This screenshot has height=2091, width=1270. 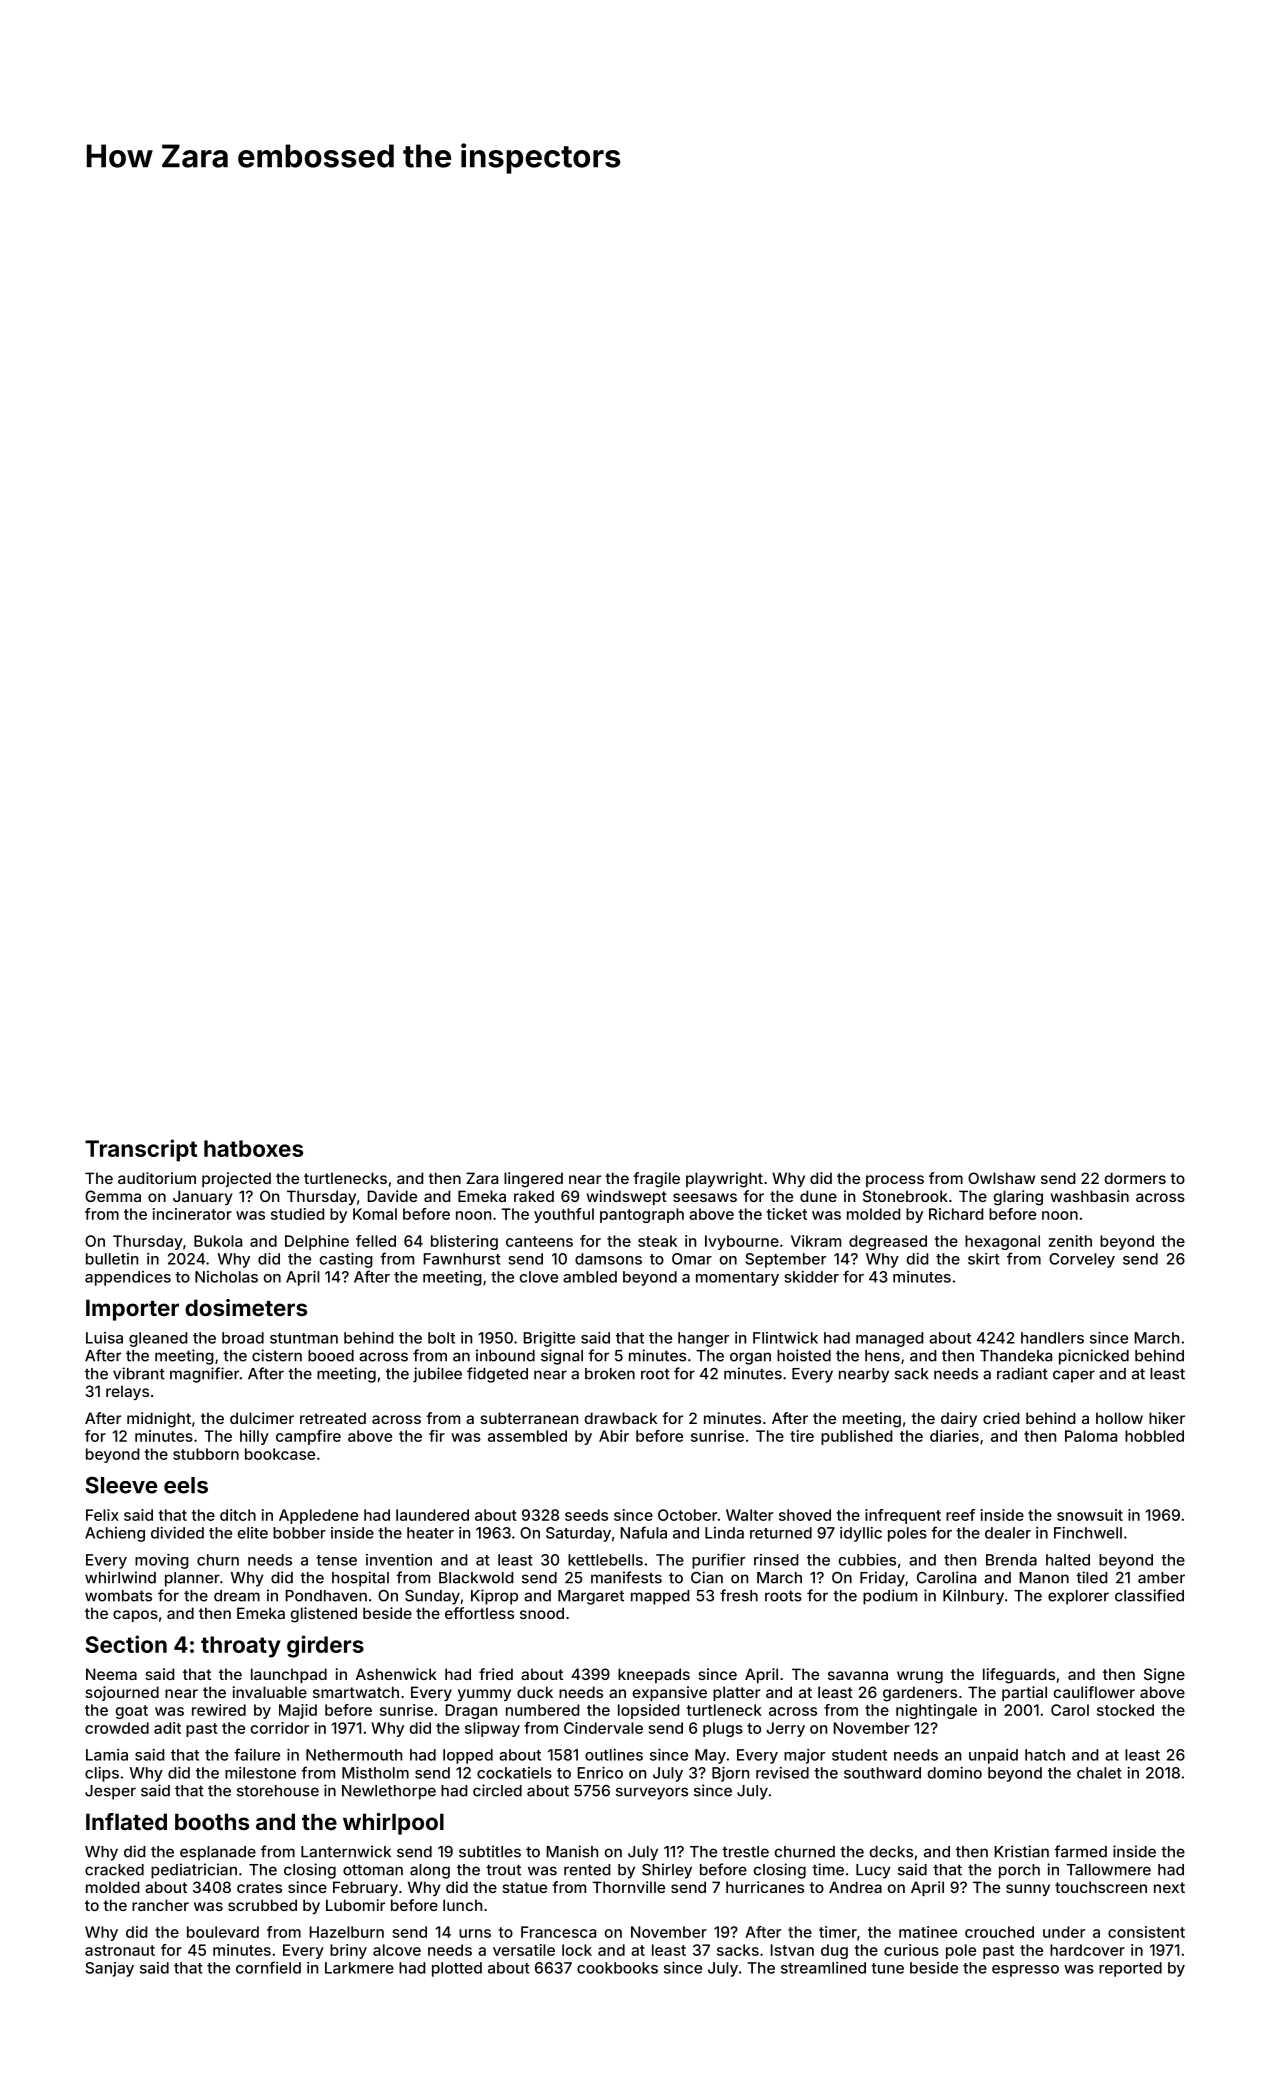 What do you see at coordinates (270, 1692) in the screenshot?
I see `invaluable` at bounding box center [270, 1692].
